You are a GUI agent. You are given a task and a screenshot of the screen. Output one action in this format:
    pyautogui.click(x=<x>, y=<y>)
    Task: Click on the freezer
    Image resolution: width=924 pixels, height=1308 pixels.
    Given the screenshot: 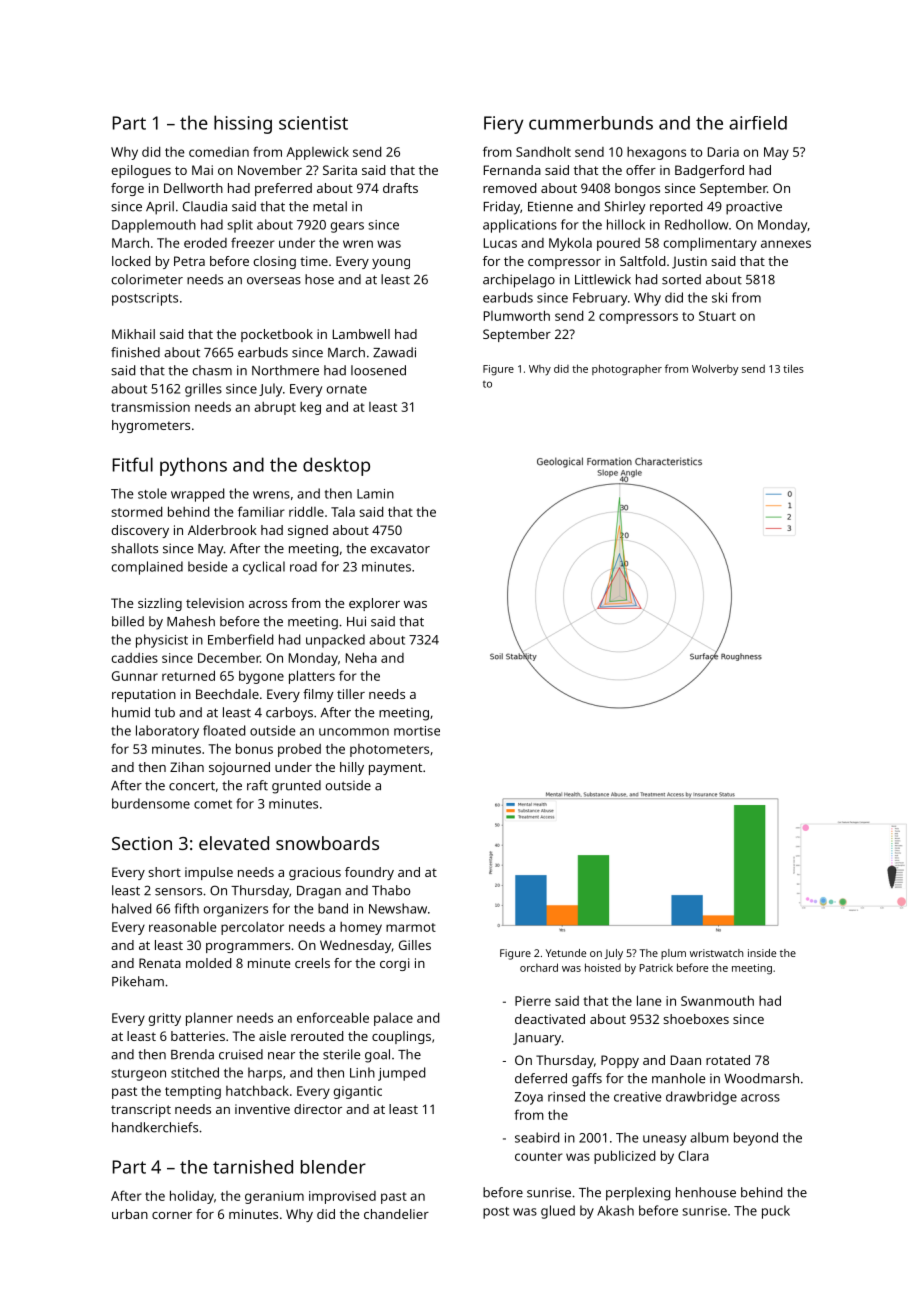 What is the action you would take?
    pyautogui.click(x=253, y=242)
